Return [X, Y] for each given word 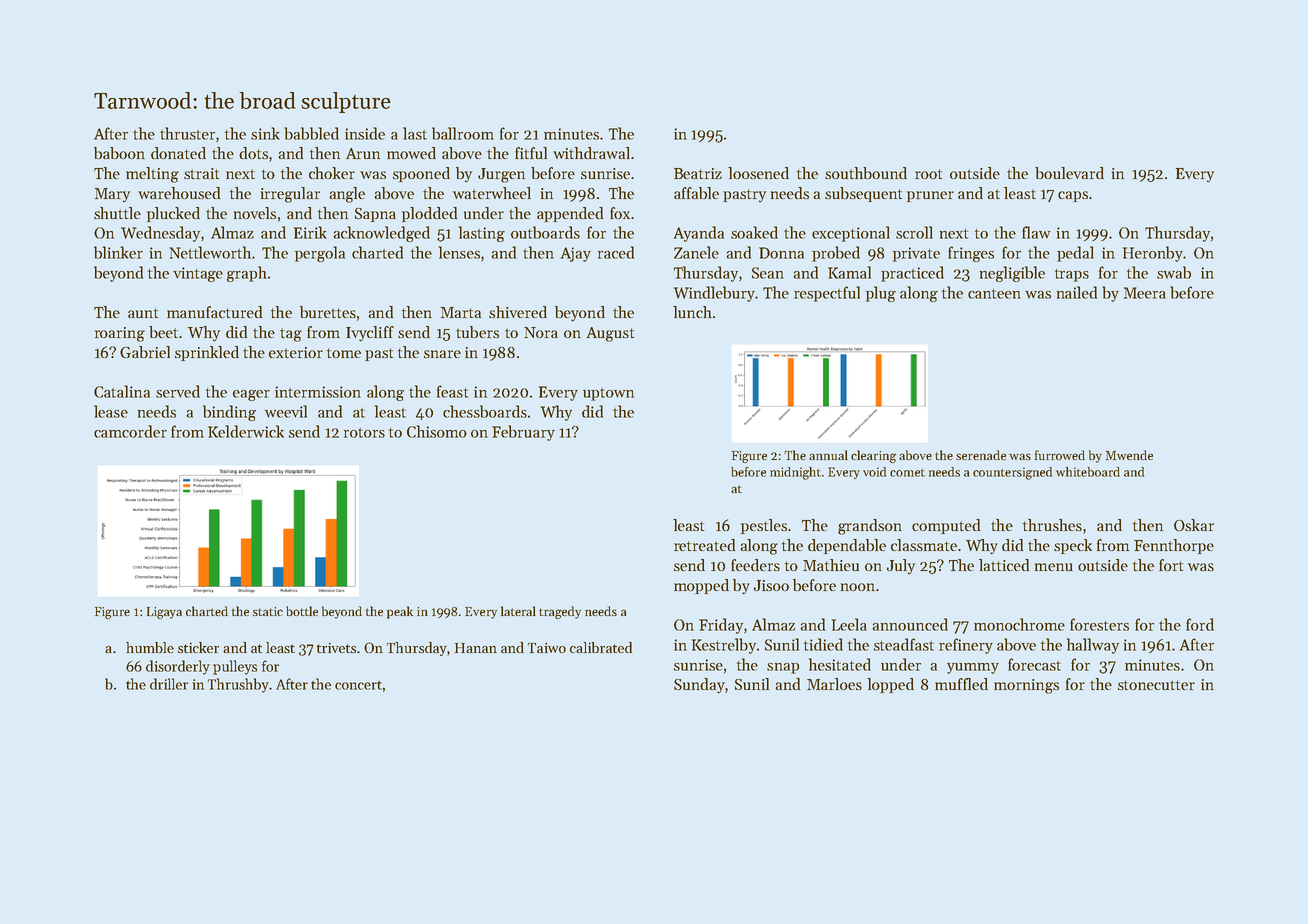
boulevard [1069, 173]
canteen [994, 294]
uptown [608, 394]
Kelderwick [246, 431]
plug [881, 294]
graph [247, 274]
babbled [311, 133]
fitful [531, 153]
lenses [459, 252]
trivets [336, 648]
